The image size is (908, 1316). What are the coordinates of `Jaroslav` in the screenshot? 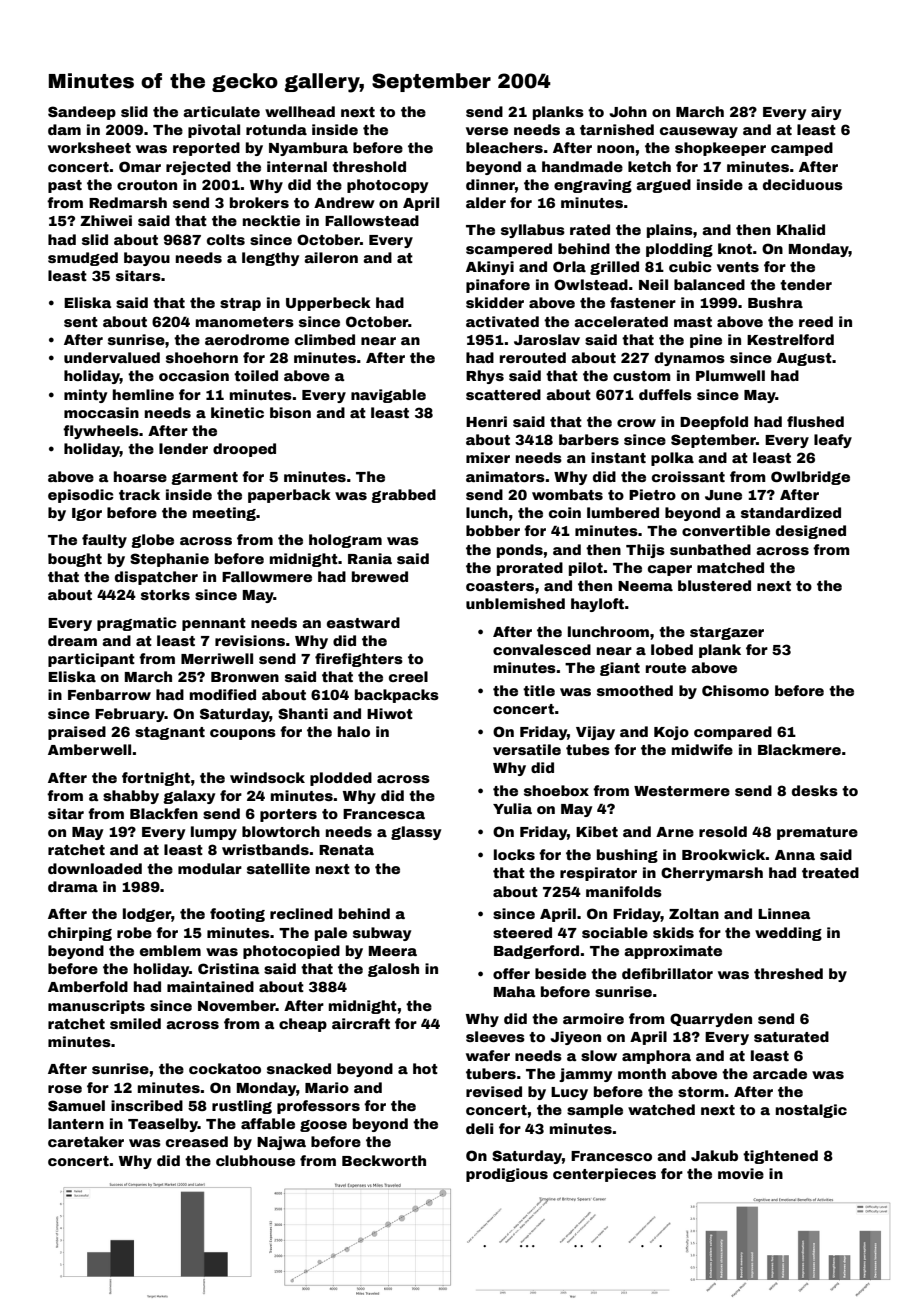 It's located at (547, 339).
